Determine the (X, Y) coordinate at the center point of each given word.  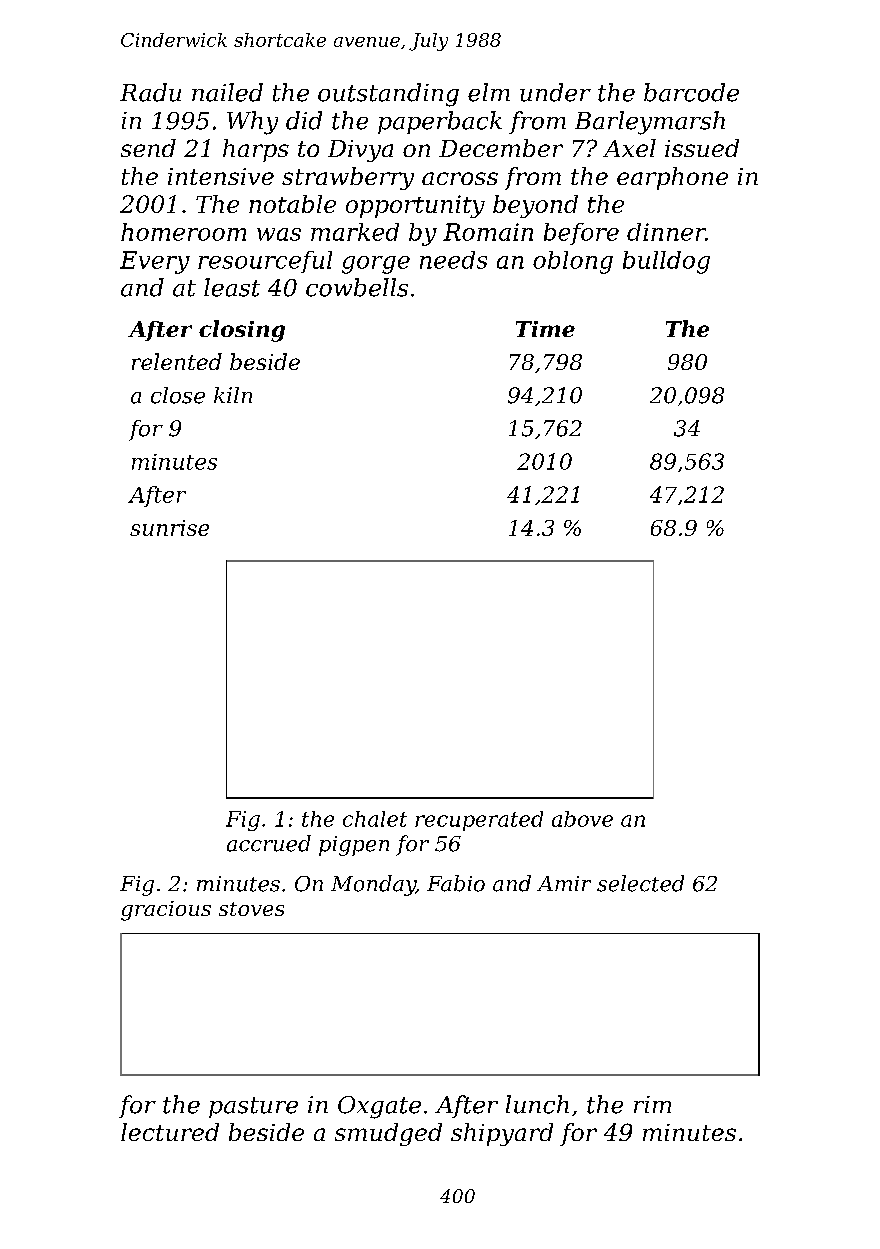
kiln (233, 395)
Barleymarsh (650, 123)
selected (640, 883)
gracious (166, 911)
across (460, 178)
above (582, 819)
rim (652, 1104)
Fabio (456, 883)
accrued (269, 843)
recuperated (479, 821)
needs (453, 260)
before (581, 234)
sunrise (169, 528)
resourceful (265, 262)
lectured (170, 1132)
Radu (150, 92)
